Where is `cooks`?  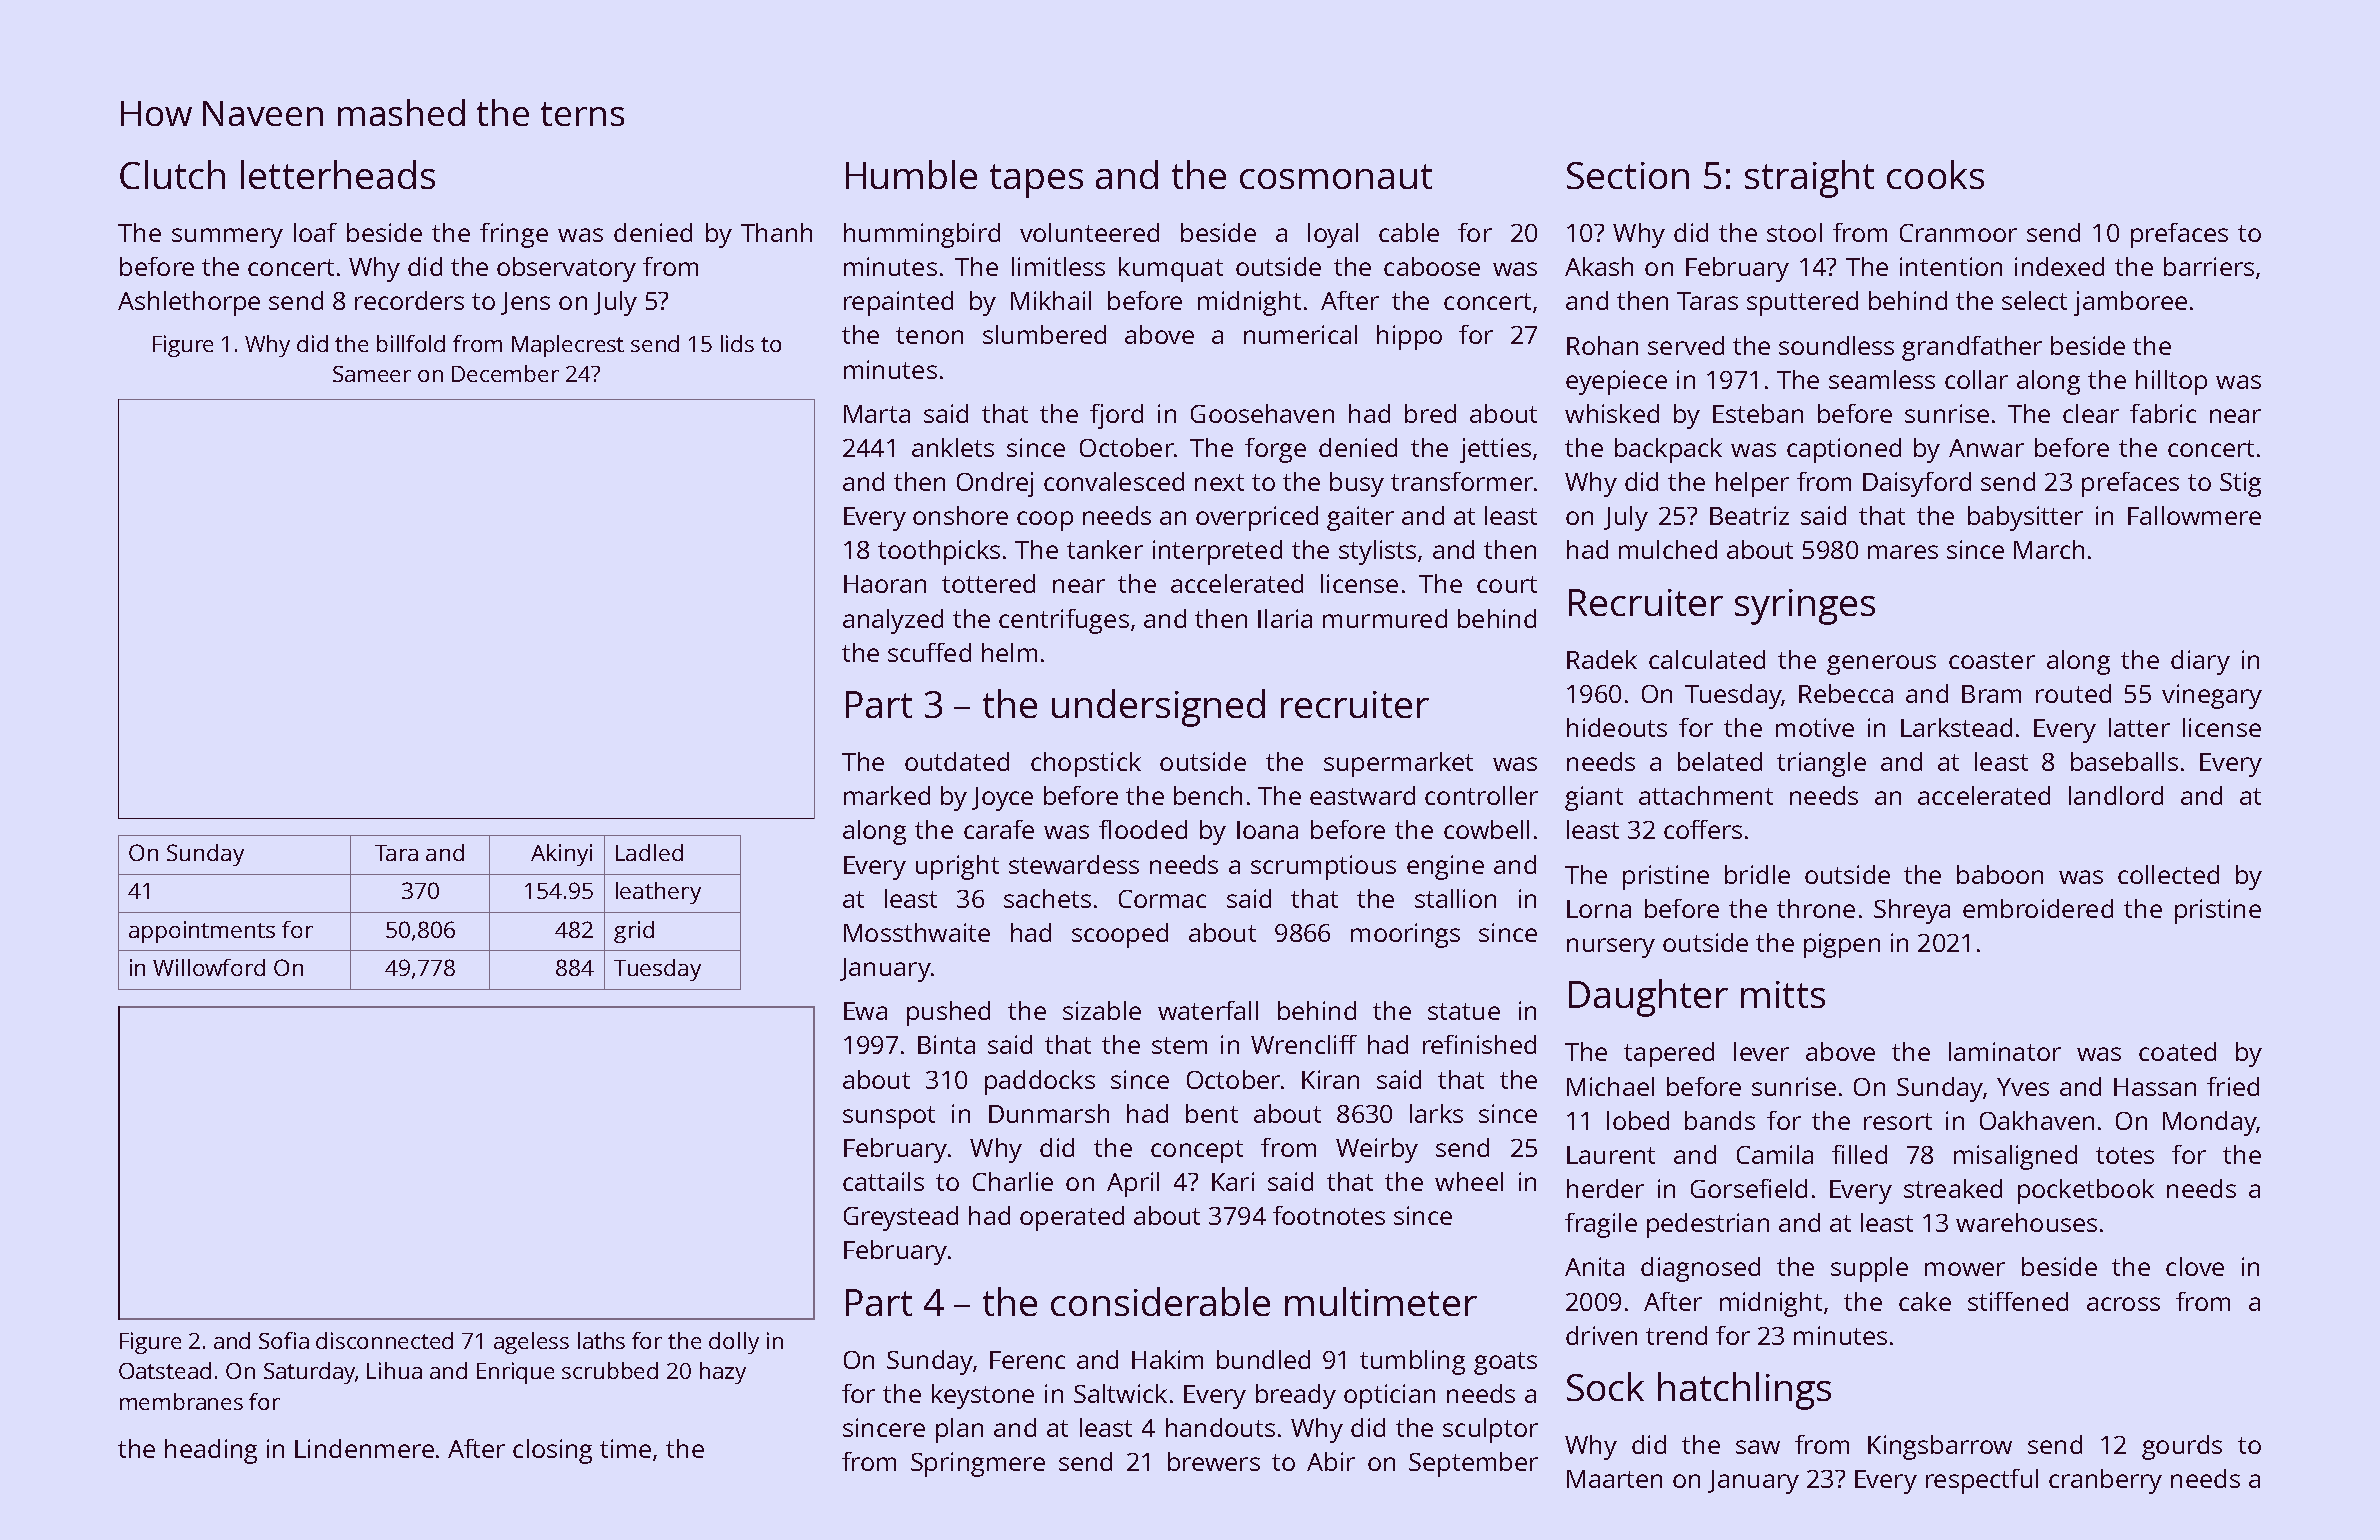
cooks is located at coordinates (1935, 174).
